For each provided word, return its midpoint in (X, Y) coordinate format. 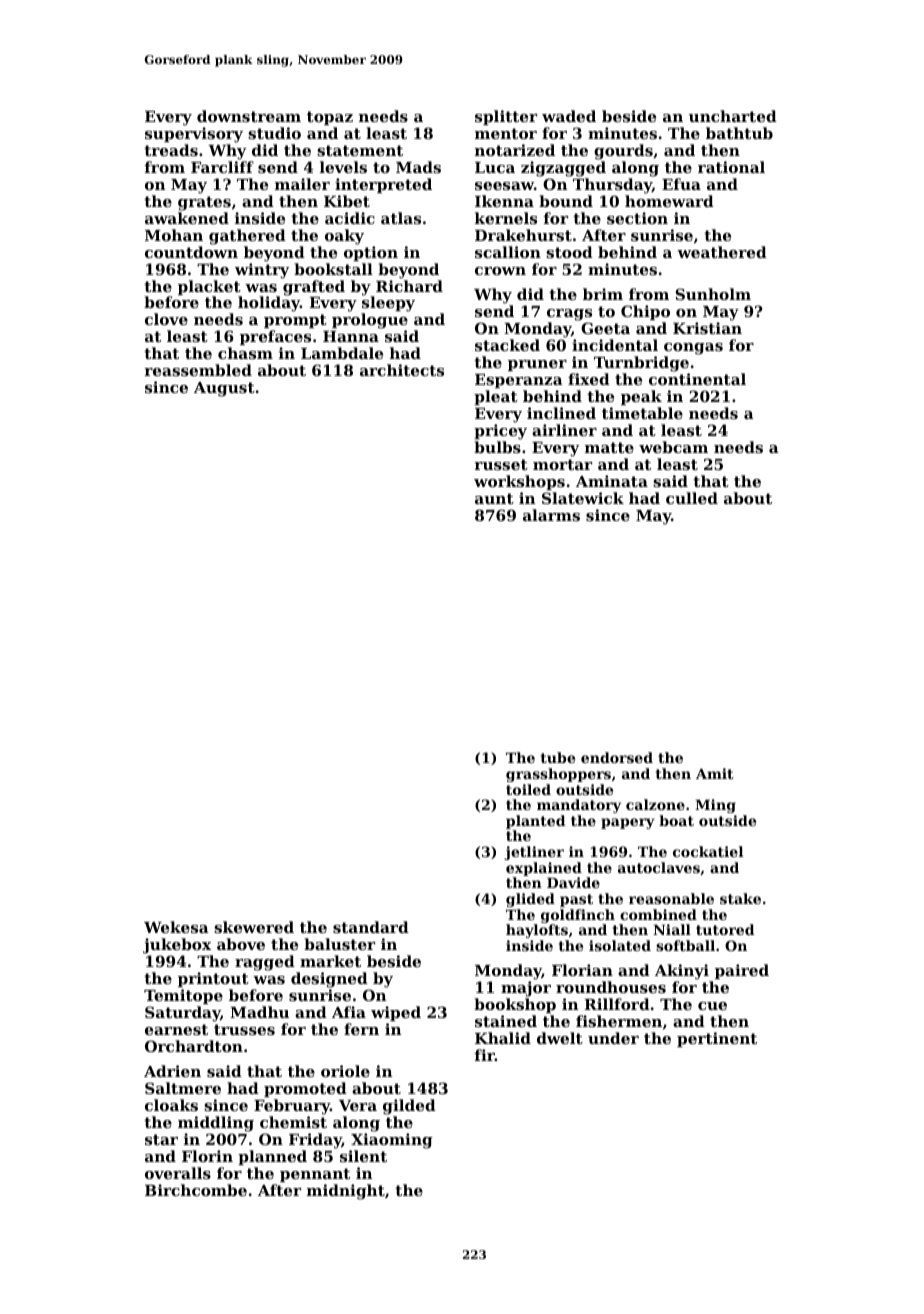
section (637, 218)
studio (274, 133)
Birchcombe (196, 1190)
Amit (715, 773)
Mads (418, 167)
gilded (409, 1107)
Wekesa (176, 927)
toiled (528, 789)
